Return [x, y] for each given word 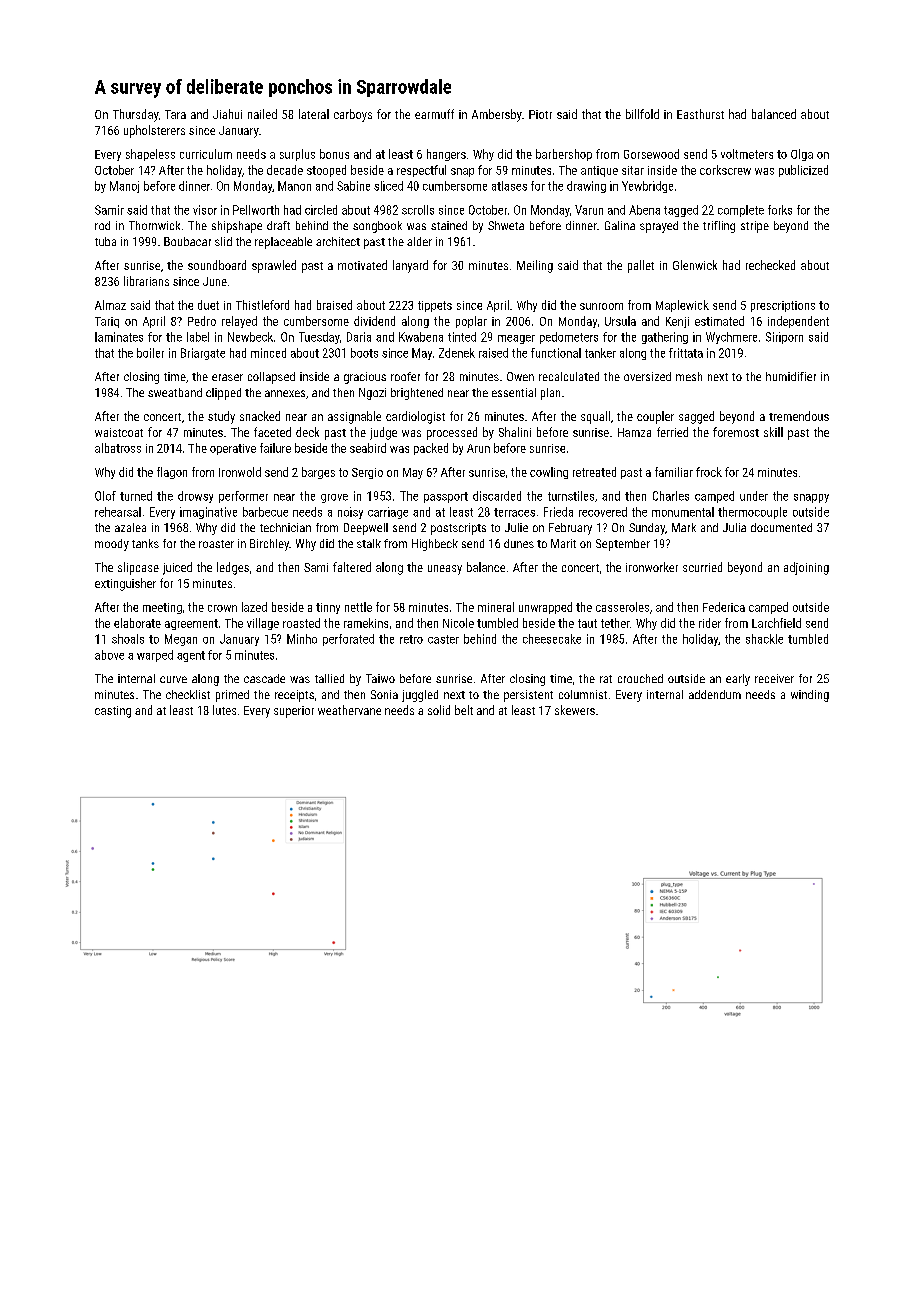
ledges [233, 568]
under [754, 496]
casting [113, 712]
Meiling [535, 266]
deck [307, 432]
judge [383, 433]
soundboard [217, 265]
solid [439, 710]
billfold [642, 114]
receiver [774, 678]
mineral [496, 607]
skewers [575, 710]
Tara [175, 114]
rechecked [770, 265]
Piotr [540, 114]
